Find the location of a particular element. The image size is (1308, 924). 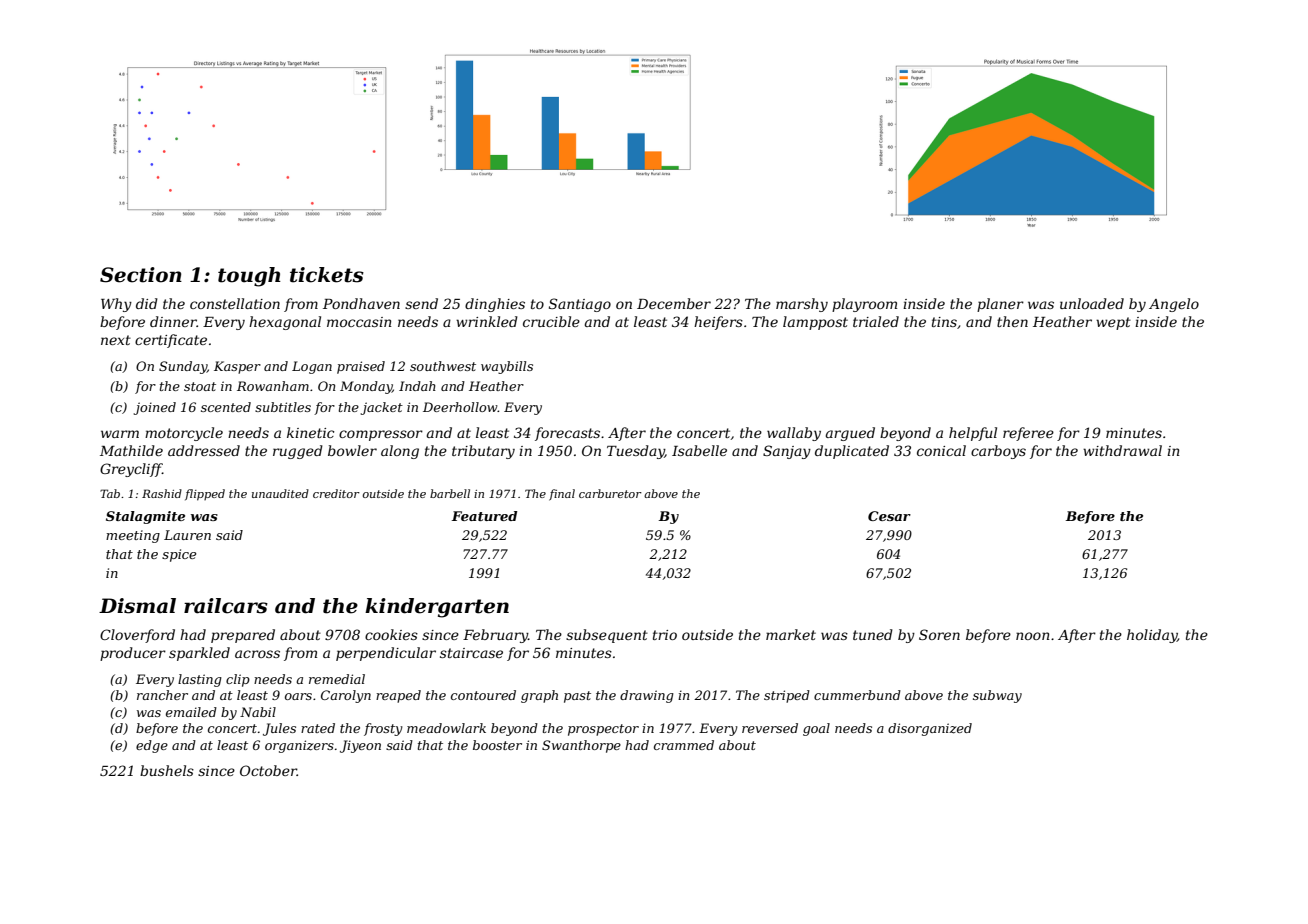

kindergarten is located at coordinates (437, 608).
